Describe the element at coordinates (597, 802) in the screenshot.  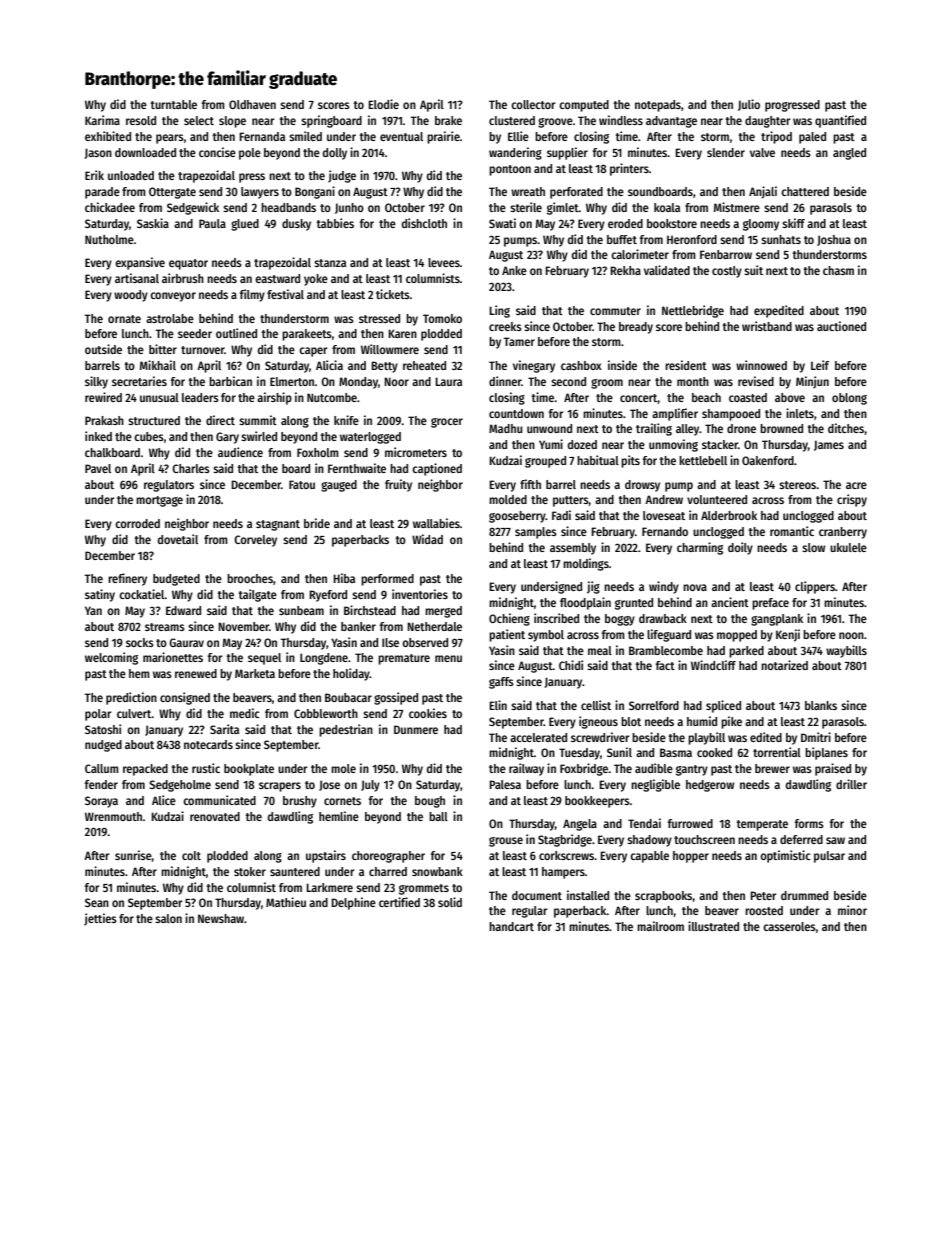
I see `bookkeepers` at that location.
